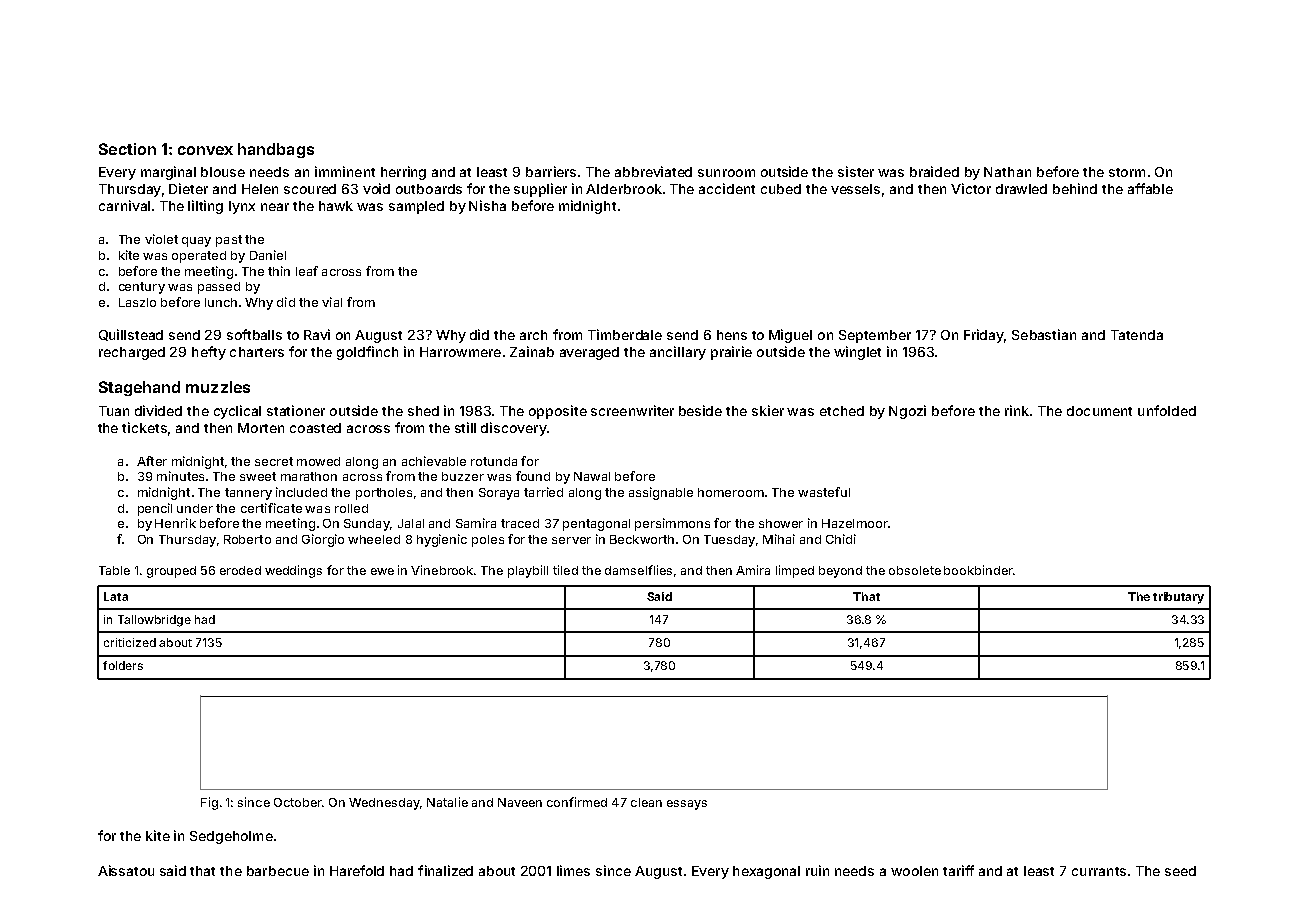 This screenshot has height=924, width=1308. Describe the element at coordinates (382, 571) in the screenshot. I see `ewe` at that location.
